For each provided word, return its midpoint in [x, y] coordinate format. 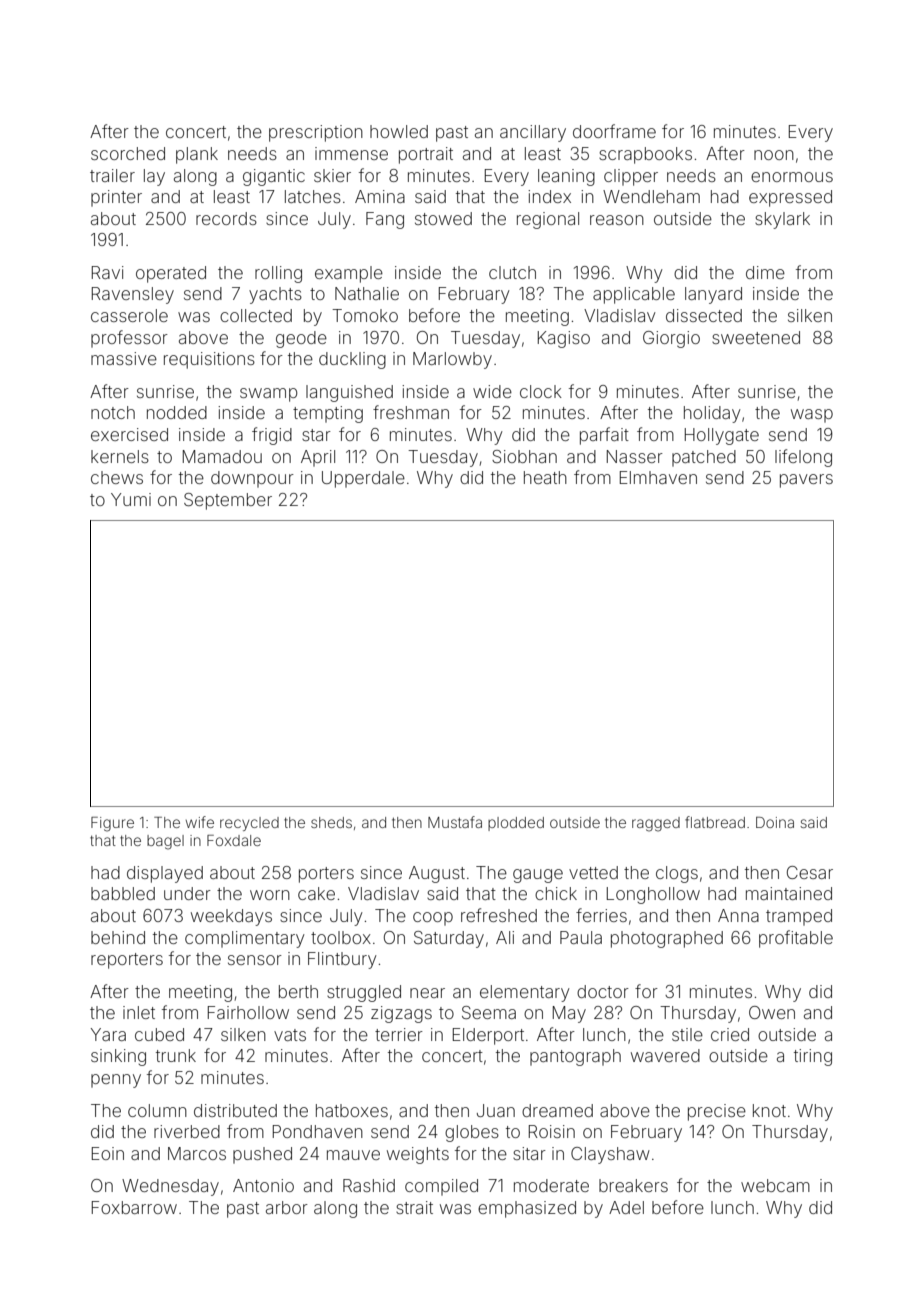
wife [200, 822]
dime [765, 272]
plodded [516, 824]
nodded [177, 412]
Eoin [108, 1153]
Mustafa [455, 822]
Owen [772, 1012]
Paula [581, 937]
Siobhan [524, 456]
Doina [775, 822]
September [228, 501]
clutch [512, 272]
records [226, 218]
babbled [123, 893]
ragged [656, 824]
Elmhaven [658, 477]
